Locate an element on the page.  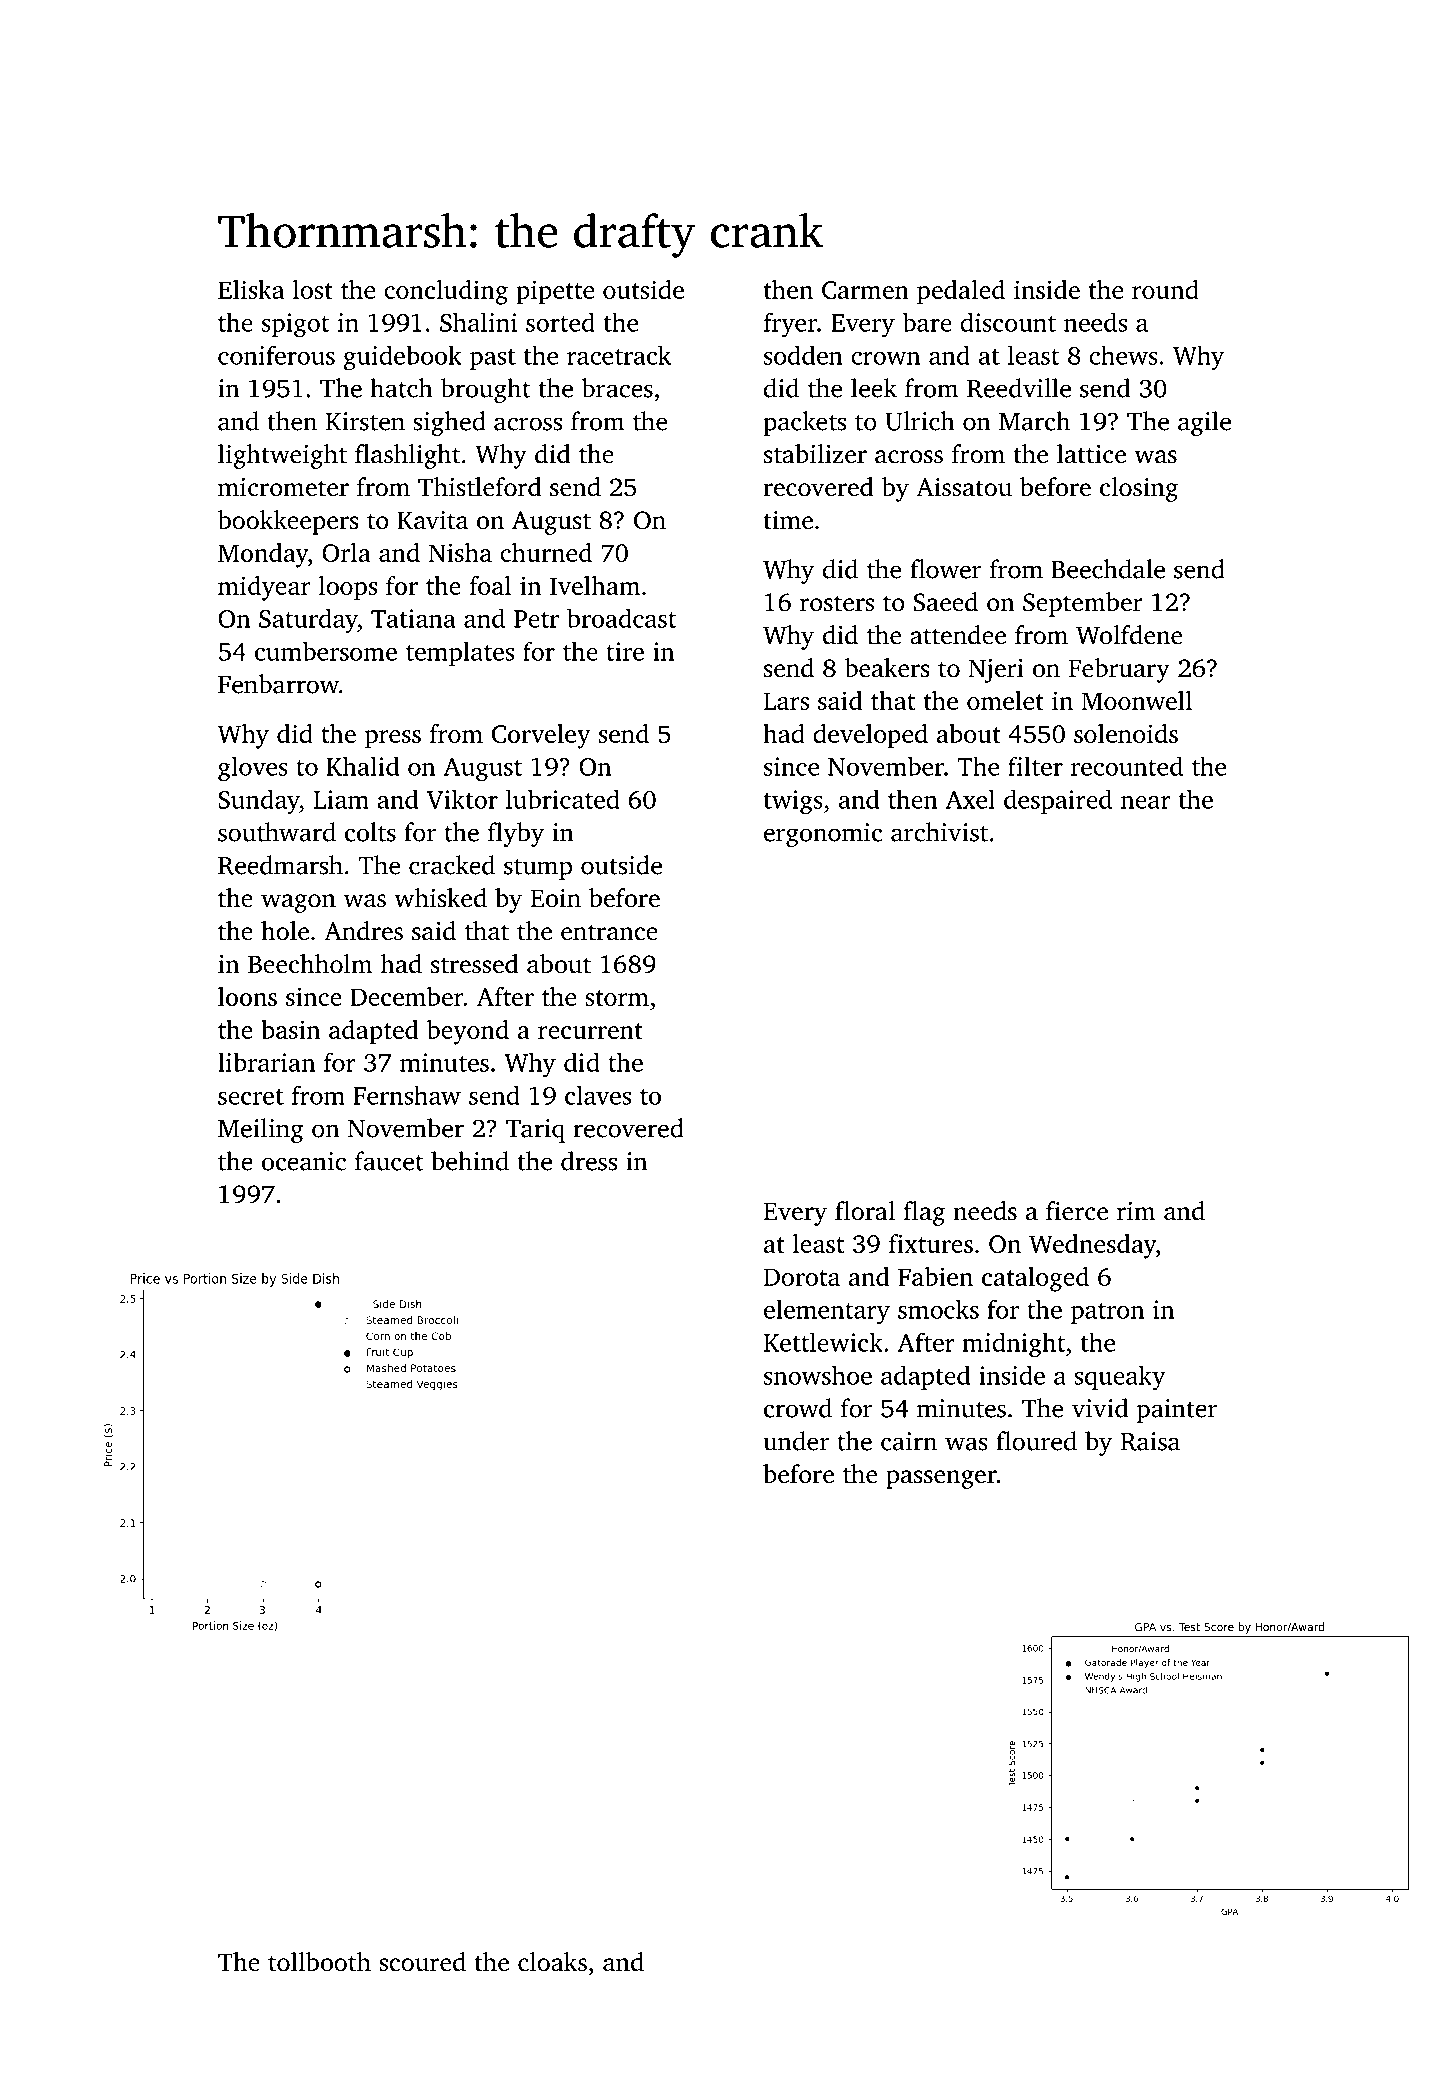
tollbooth is located at coordinates (319, 1962).
